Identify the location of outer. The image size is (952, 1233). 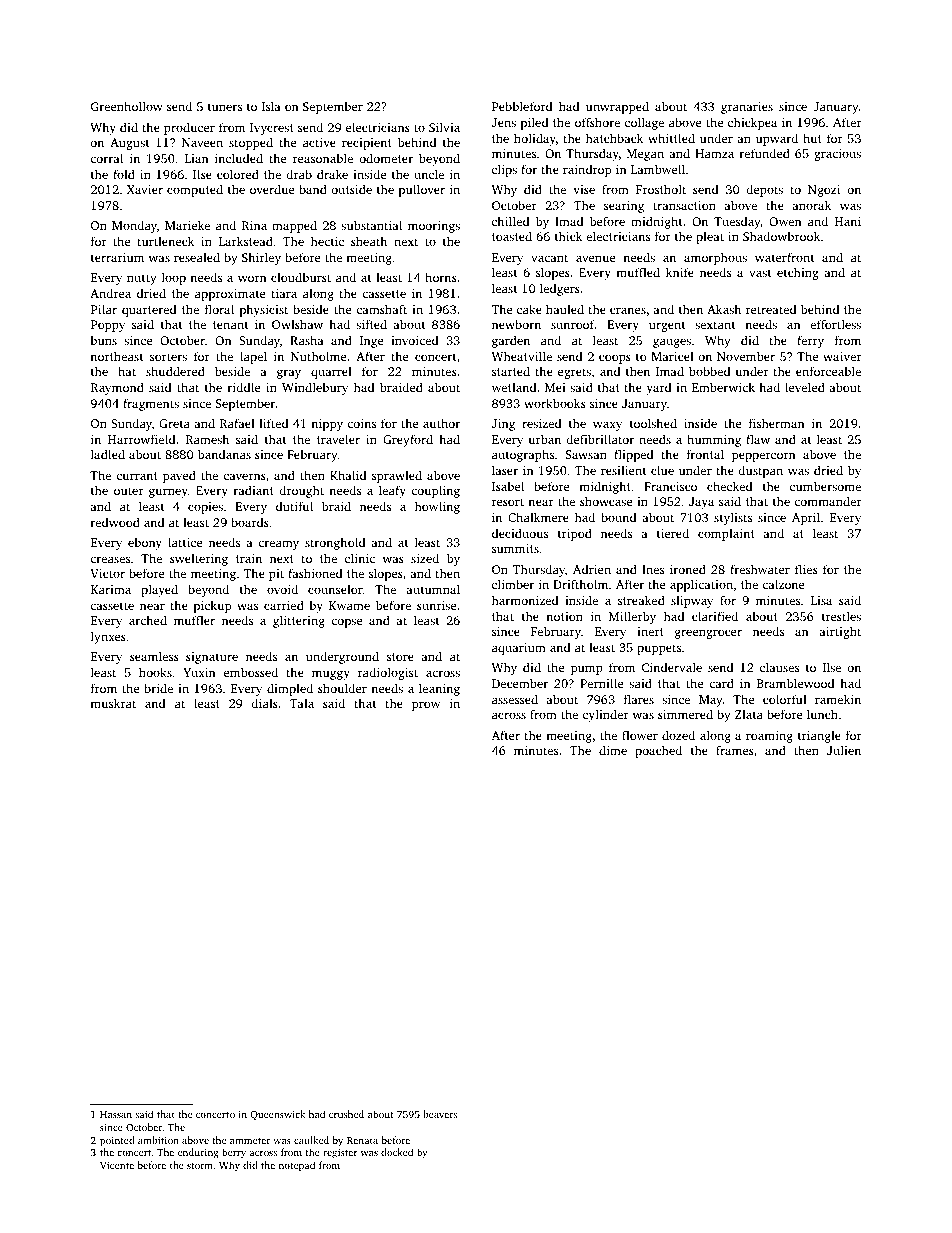
(129, 491).
